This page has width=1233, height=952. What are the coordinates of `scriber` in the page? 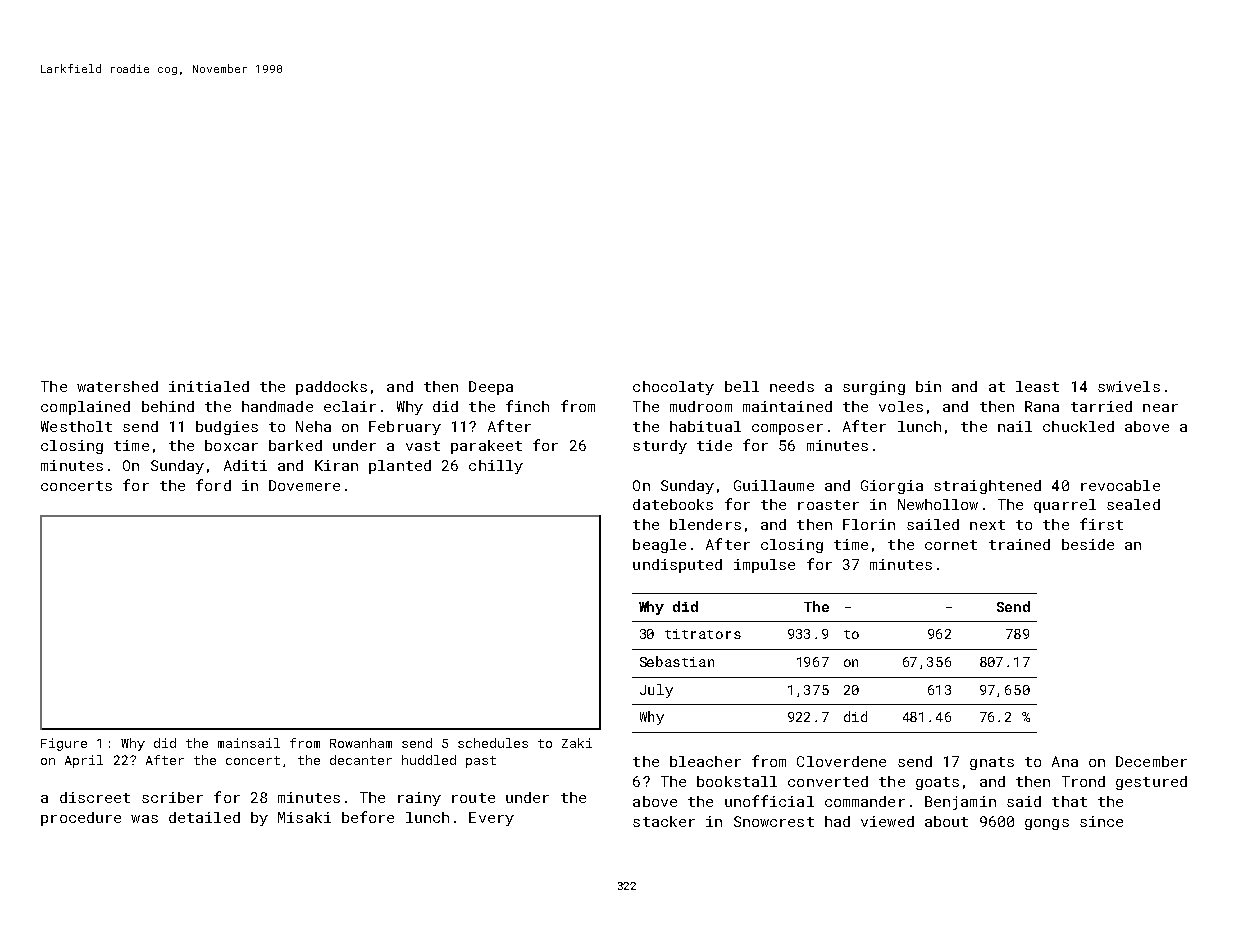 It's located at (172, 797).
